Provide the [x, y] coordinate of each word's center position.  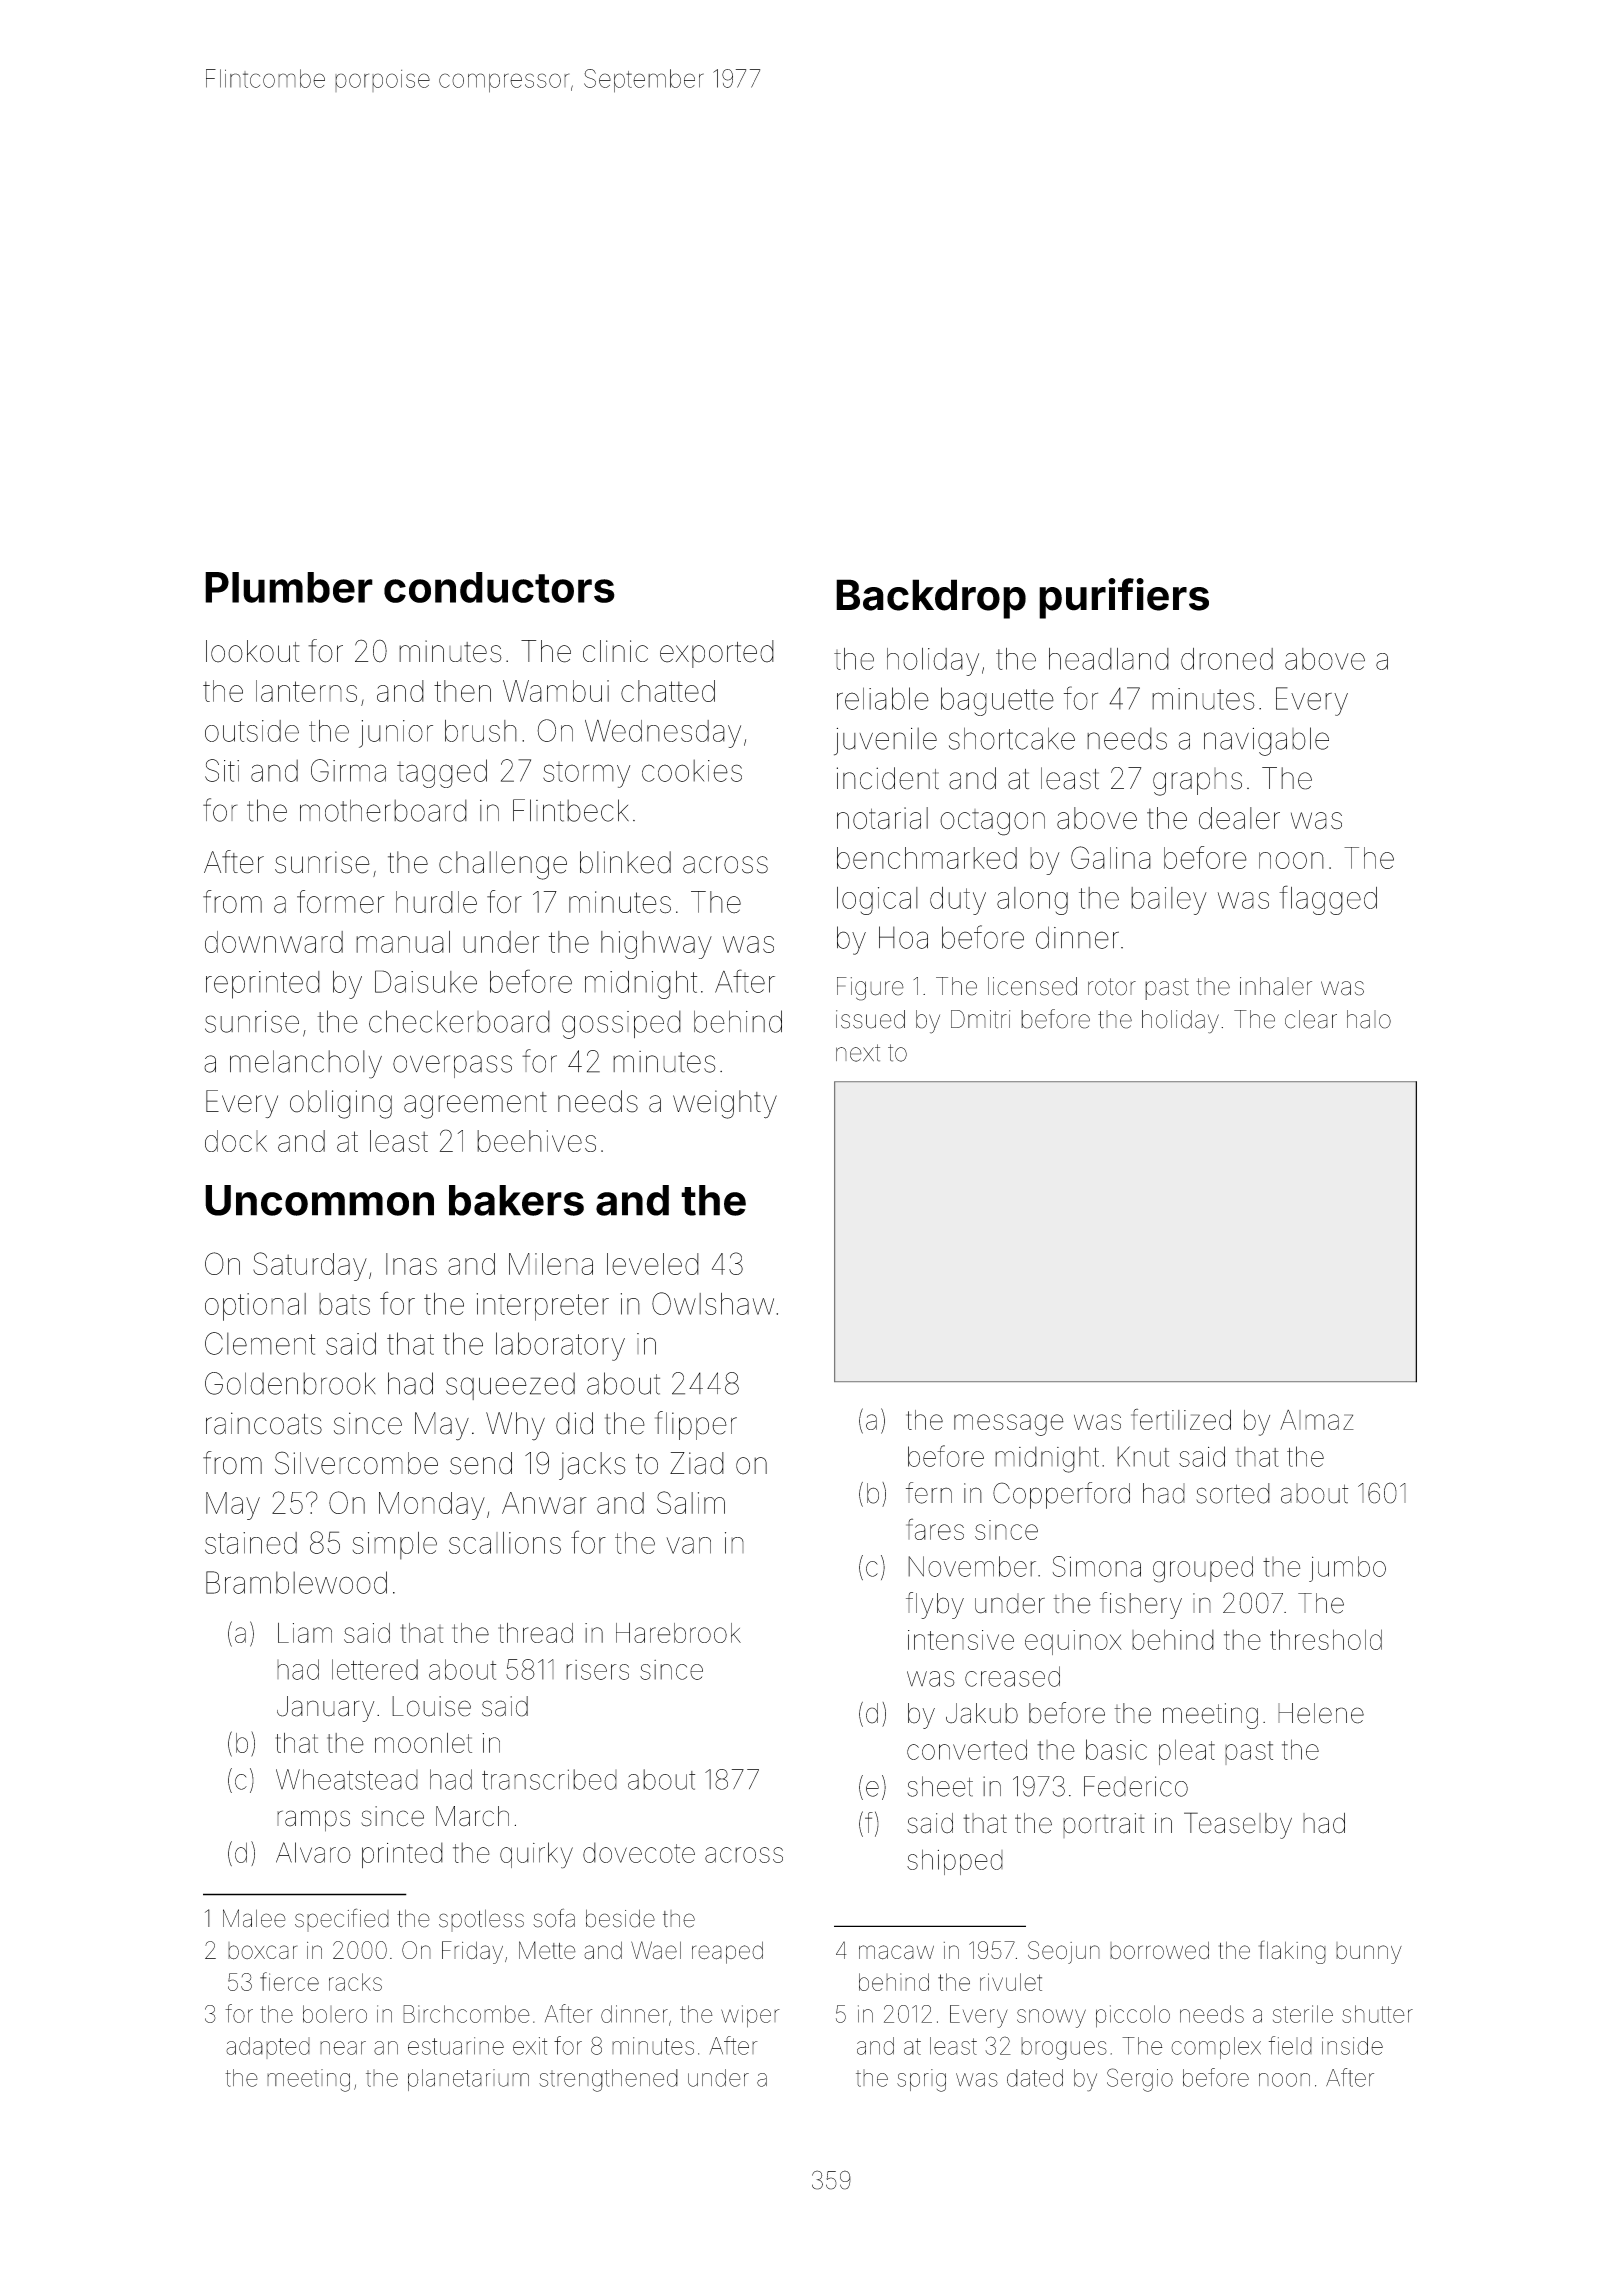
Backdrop [931, 599]
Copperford [1061, 1495]
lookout [253, 651]
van [688, 1545]
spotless [481, 1920]
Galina [1111, 857]
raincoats [264, 1423]
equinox [1073, 1642]
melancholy [306, 1064]
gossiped [621, 1024]
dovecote [639, 1852]
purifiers [1124, 598]
